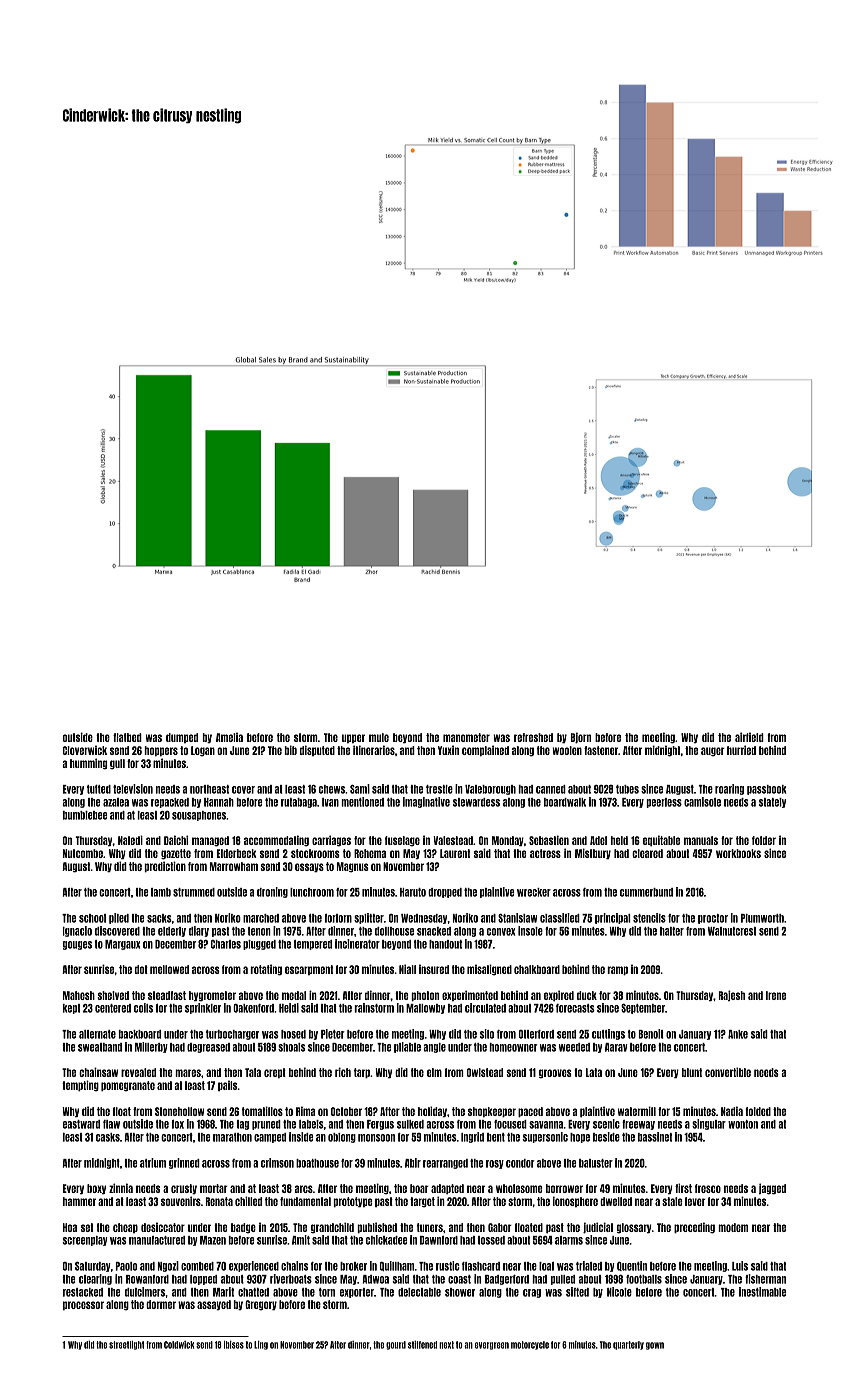 This screenshot has height=1400, width=849. Describe the element at coordinates (396, 1345) in the screenshot. I see `gourd` at that location.
